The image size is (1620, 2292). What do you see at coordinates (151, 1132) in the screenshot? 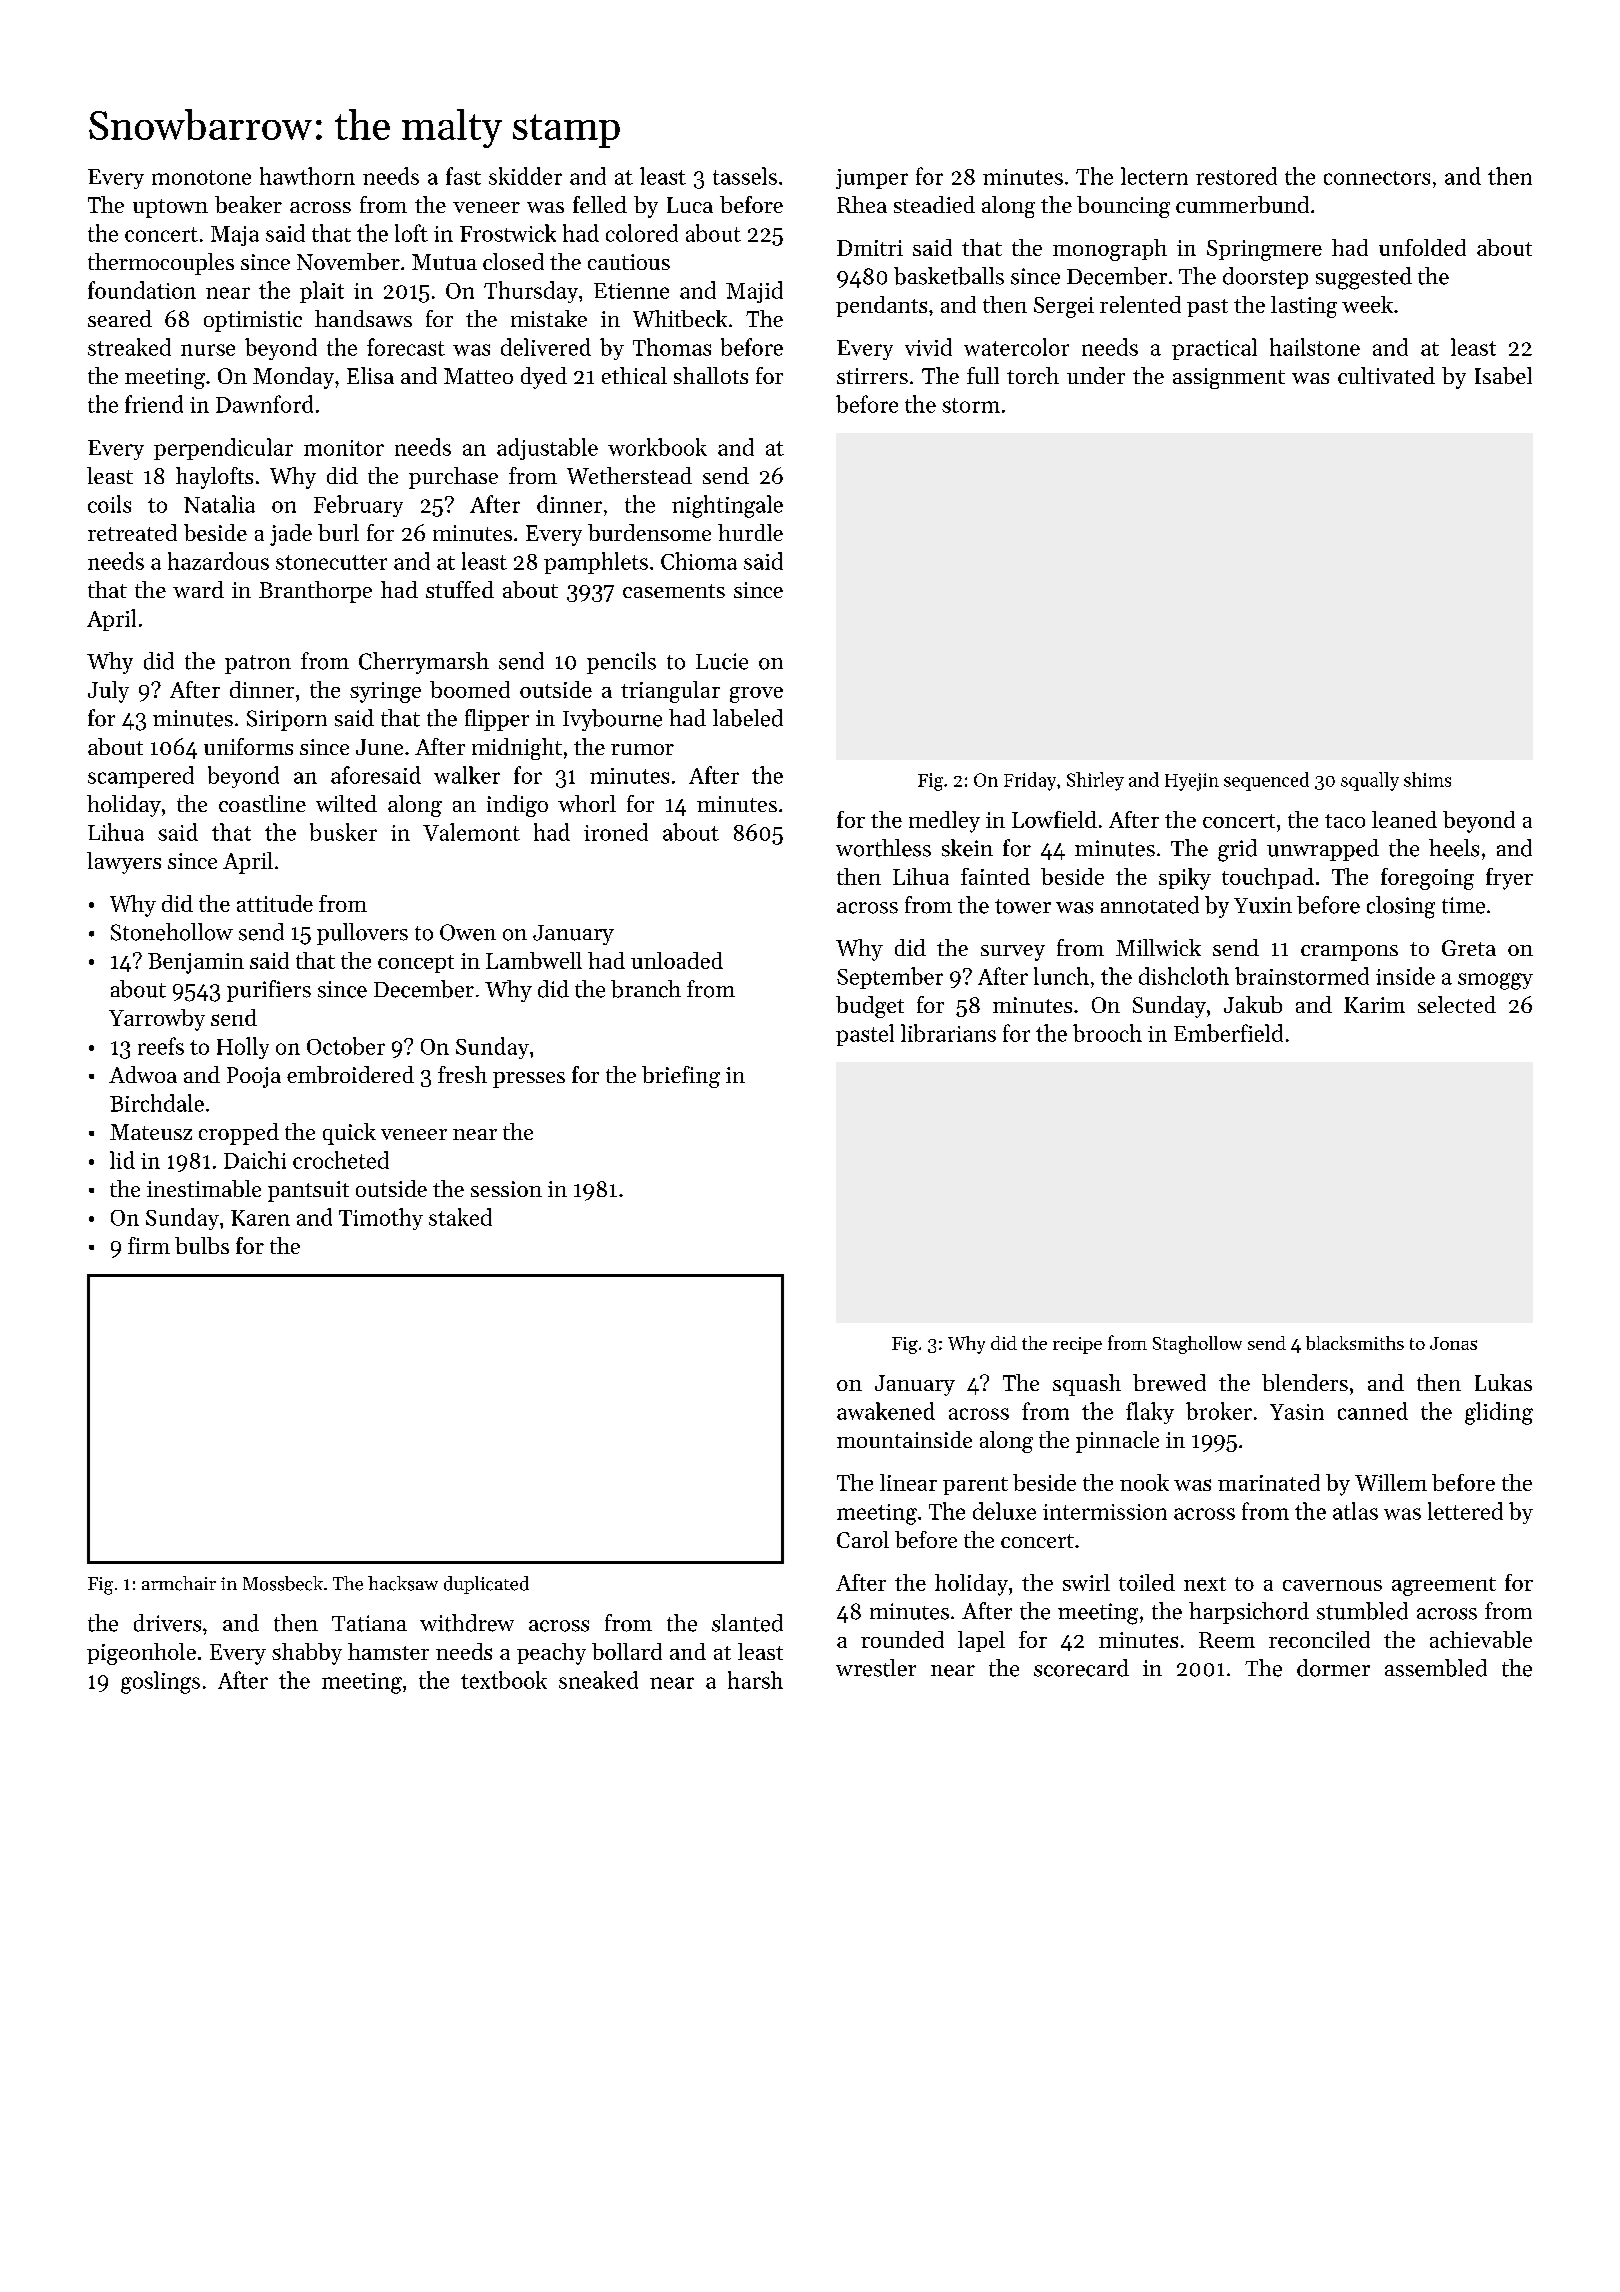
I see `Mateusz` at bounding box center [151, 1132].
